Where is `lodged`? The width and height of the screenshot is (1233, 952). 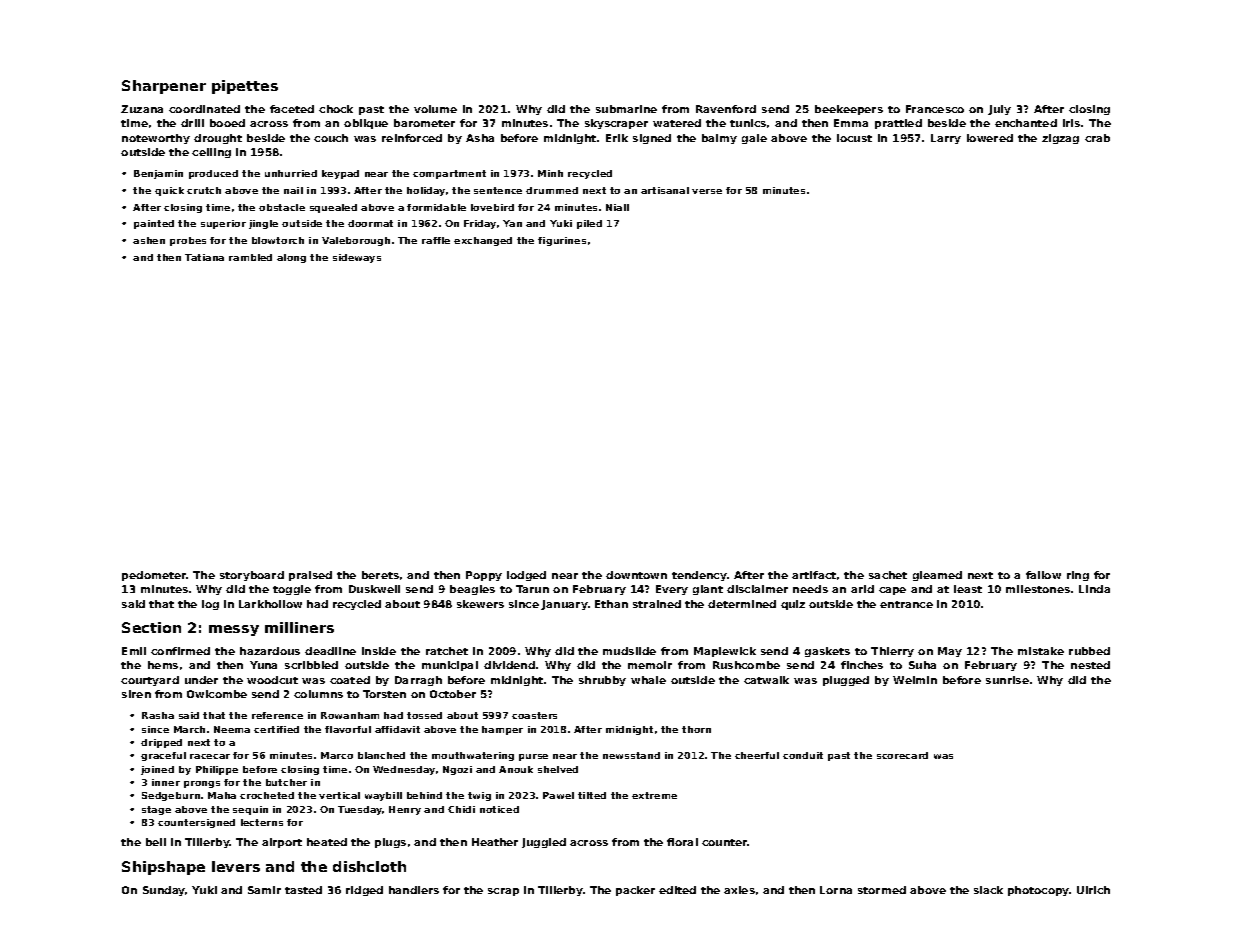
lodged is located at coordinates (526, 576).
